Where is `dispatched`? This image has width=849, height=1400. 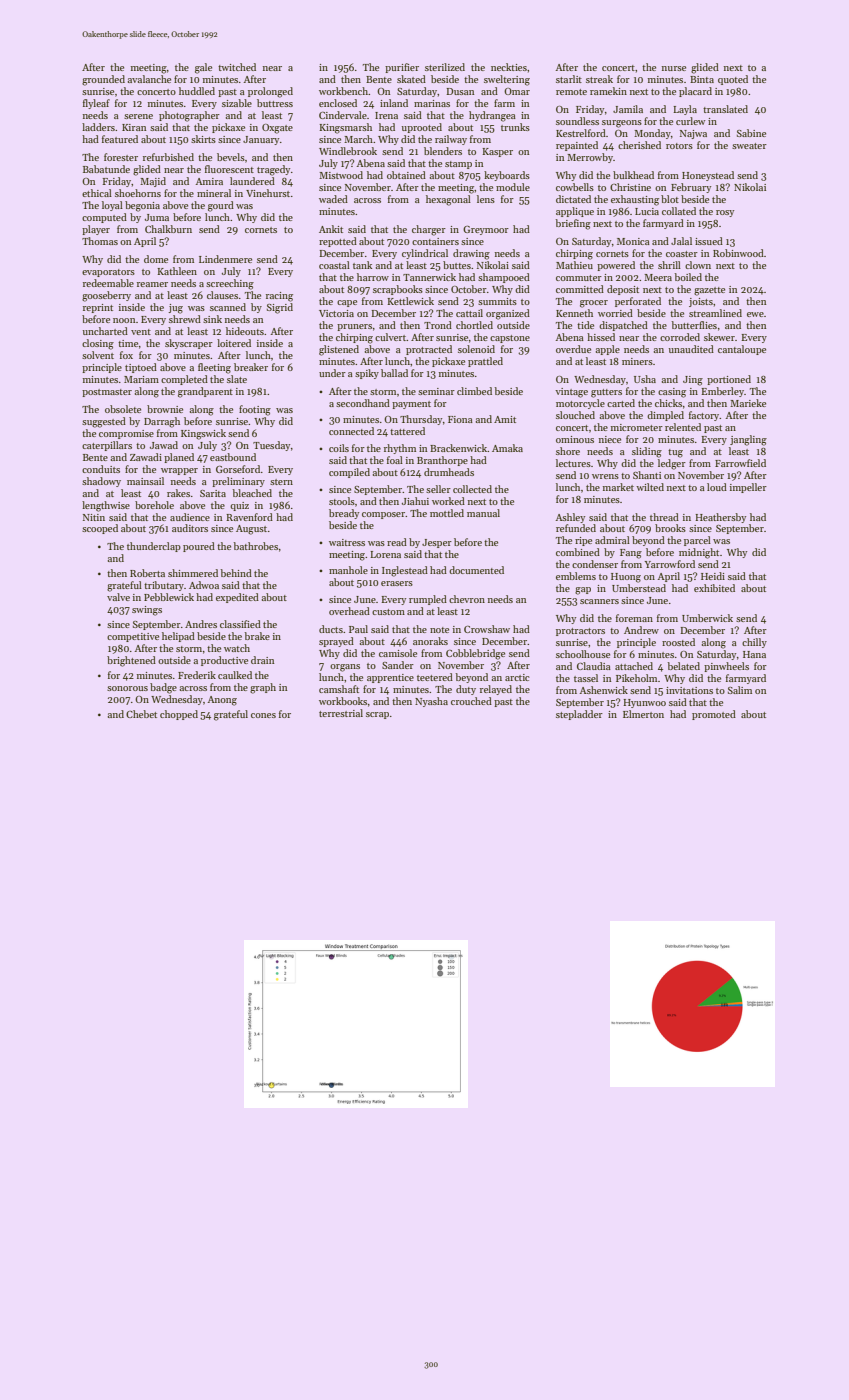
dispatched is located at coordinates (623, 326).
